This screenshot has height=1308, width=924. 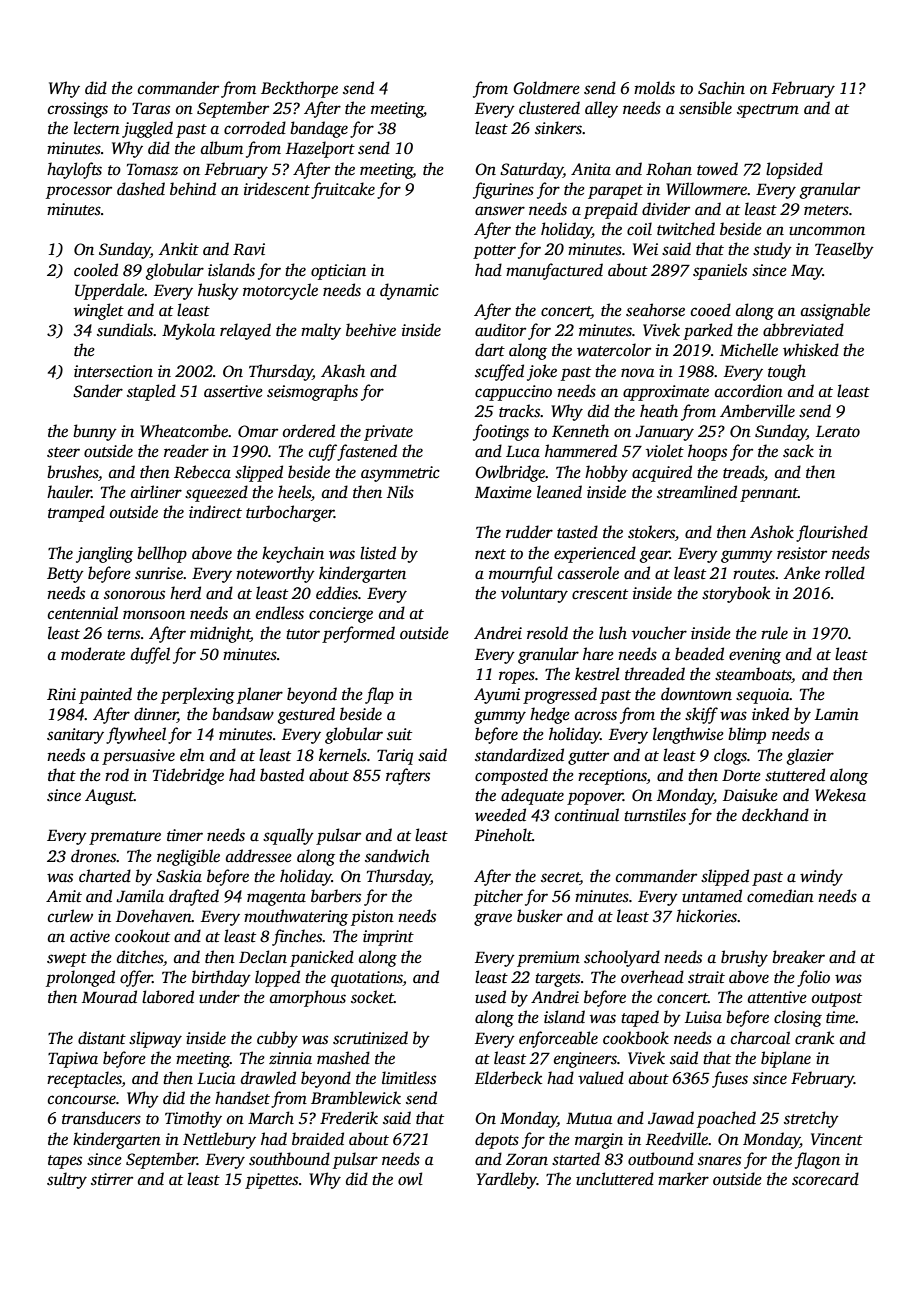 What do you see at coordinates (701, 715) in the screenshot?
I see `skiff` at bounding box center [701, 715].
